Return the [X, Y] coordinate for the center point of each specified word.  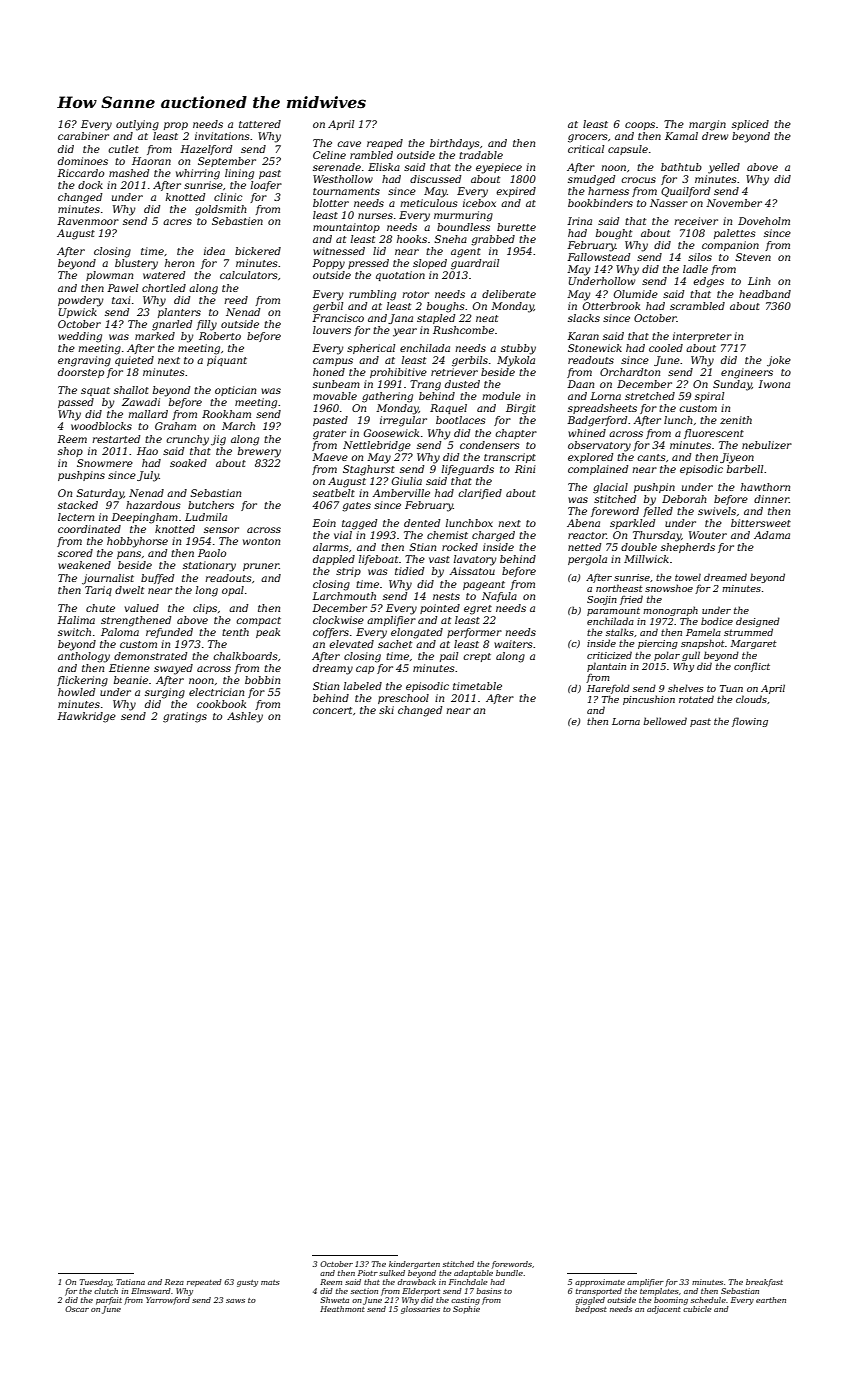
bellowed [665, 721]
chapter [516, 434]
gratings [185, 717]
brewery [259, 452]
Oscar [77, 1309]
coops [640, 126]
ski [386, 710]
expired [516, 192]
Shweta [334, 1300]
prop [176, 126]
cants [651, 457]
